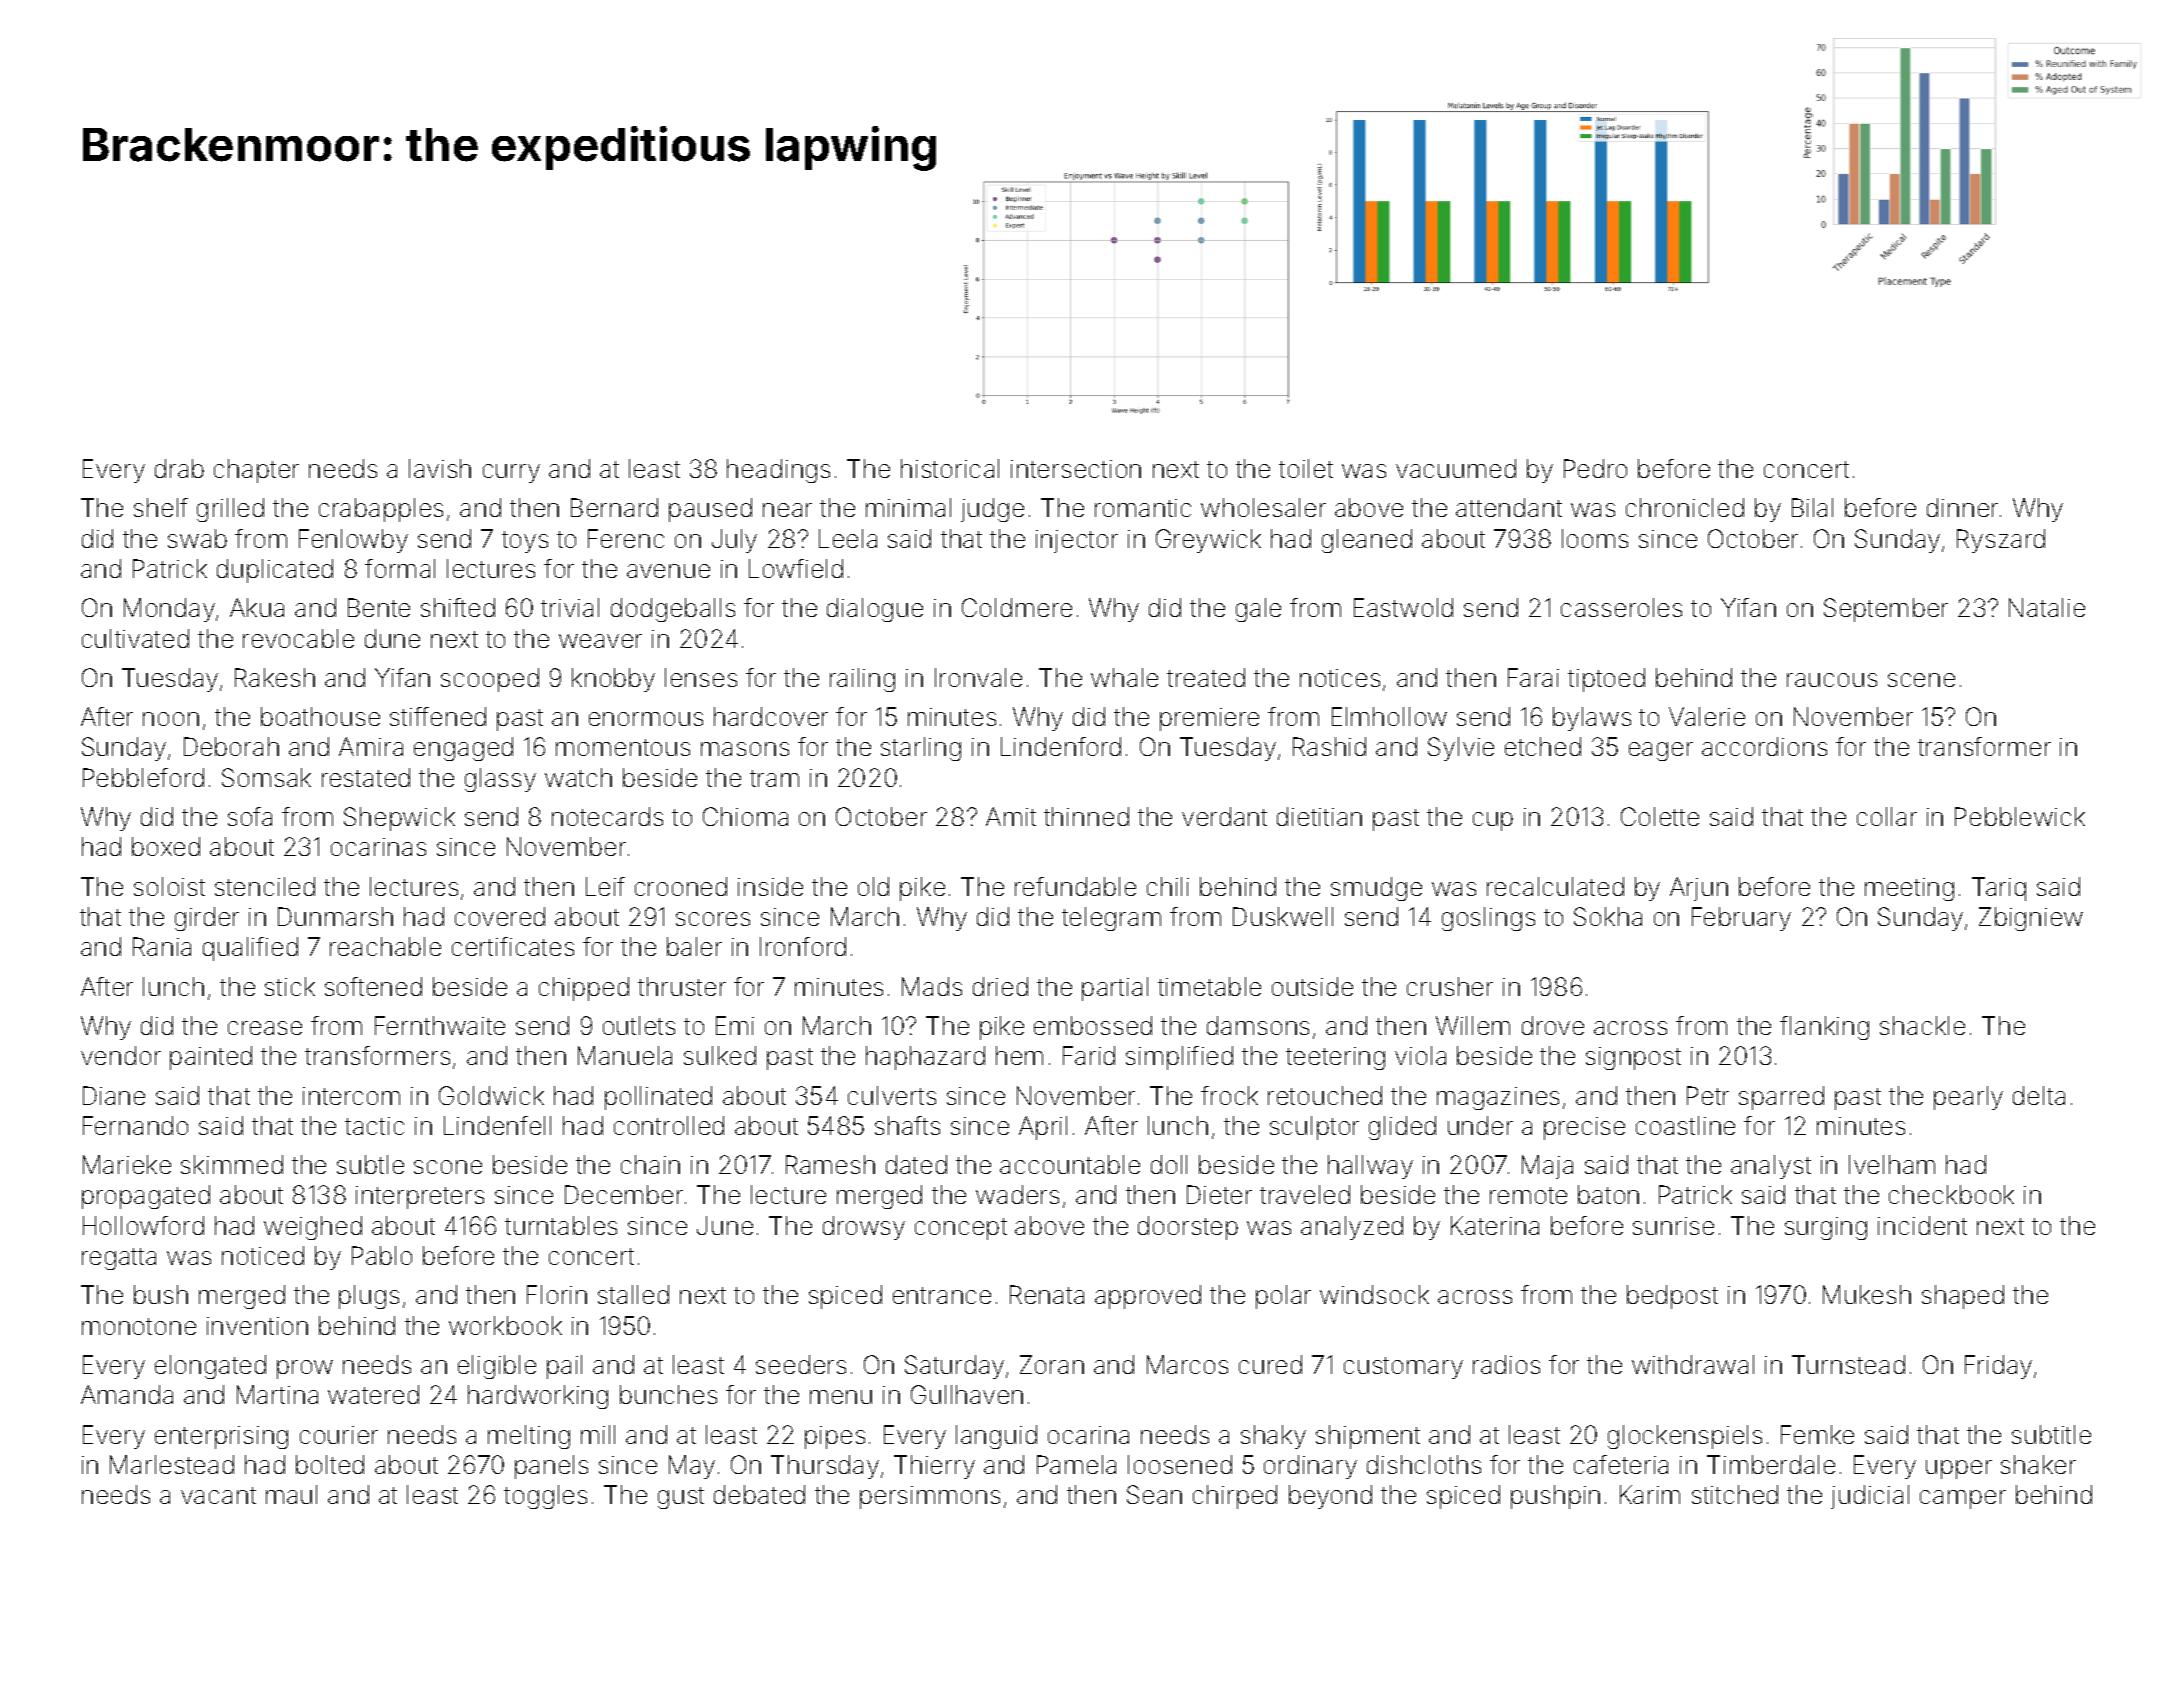 Image resolution: width=2178 pixels, height=1683 pixels. Describe the element at coordinates (291, 1494) in the image. I see `maul` at that location.
